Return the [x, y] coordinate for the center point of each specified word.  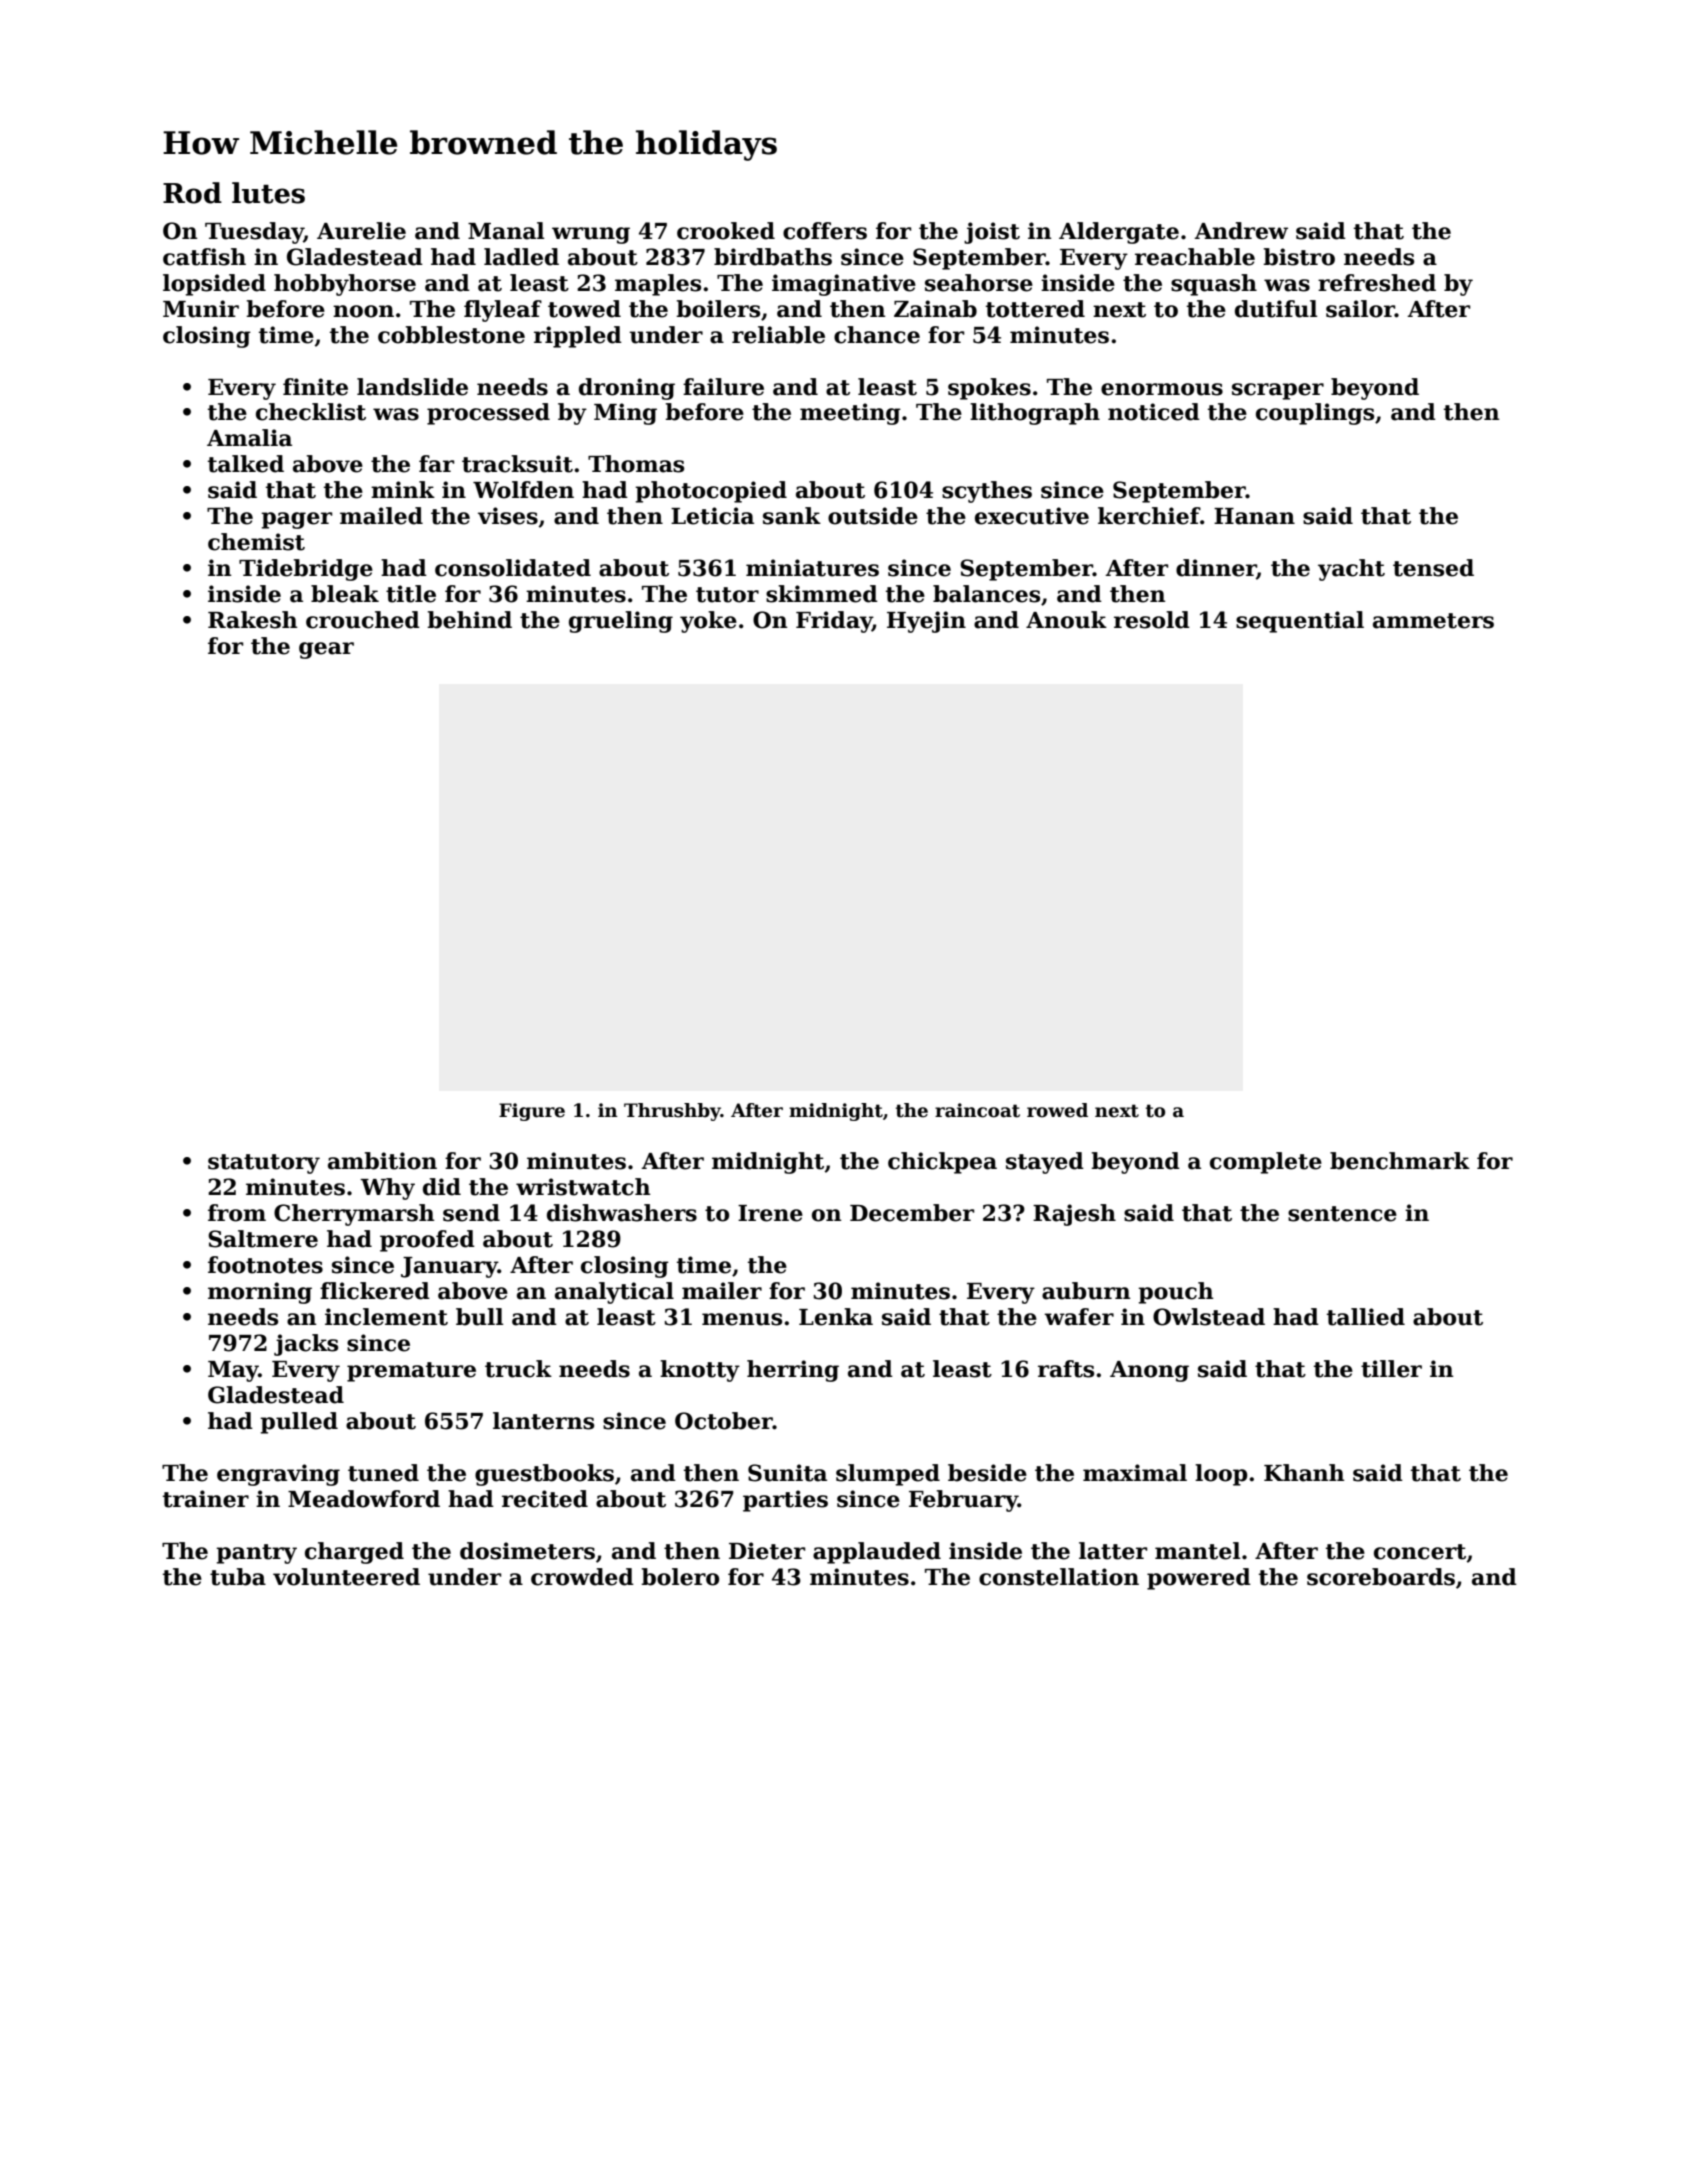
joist [992, 233]
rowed [1057, 1110]
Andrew [1241, 231]
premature [411, 1372]
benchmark [1400, 1161]
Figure [532, 1112]
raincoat [977, 1110]
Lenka [836, 1317]
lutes [268, 193]
